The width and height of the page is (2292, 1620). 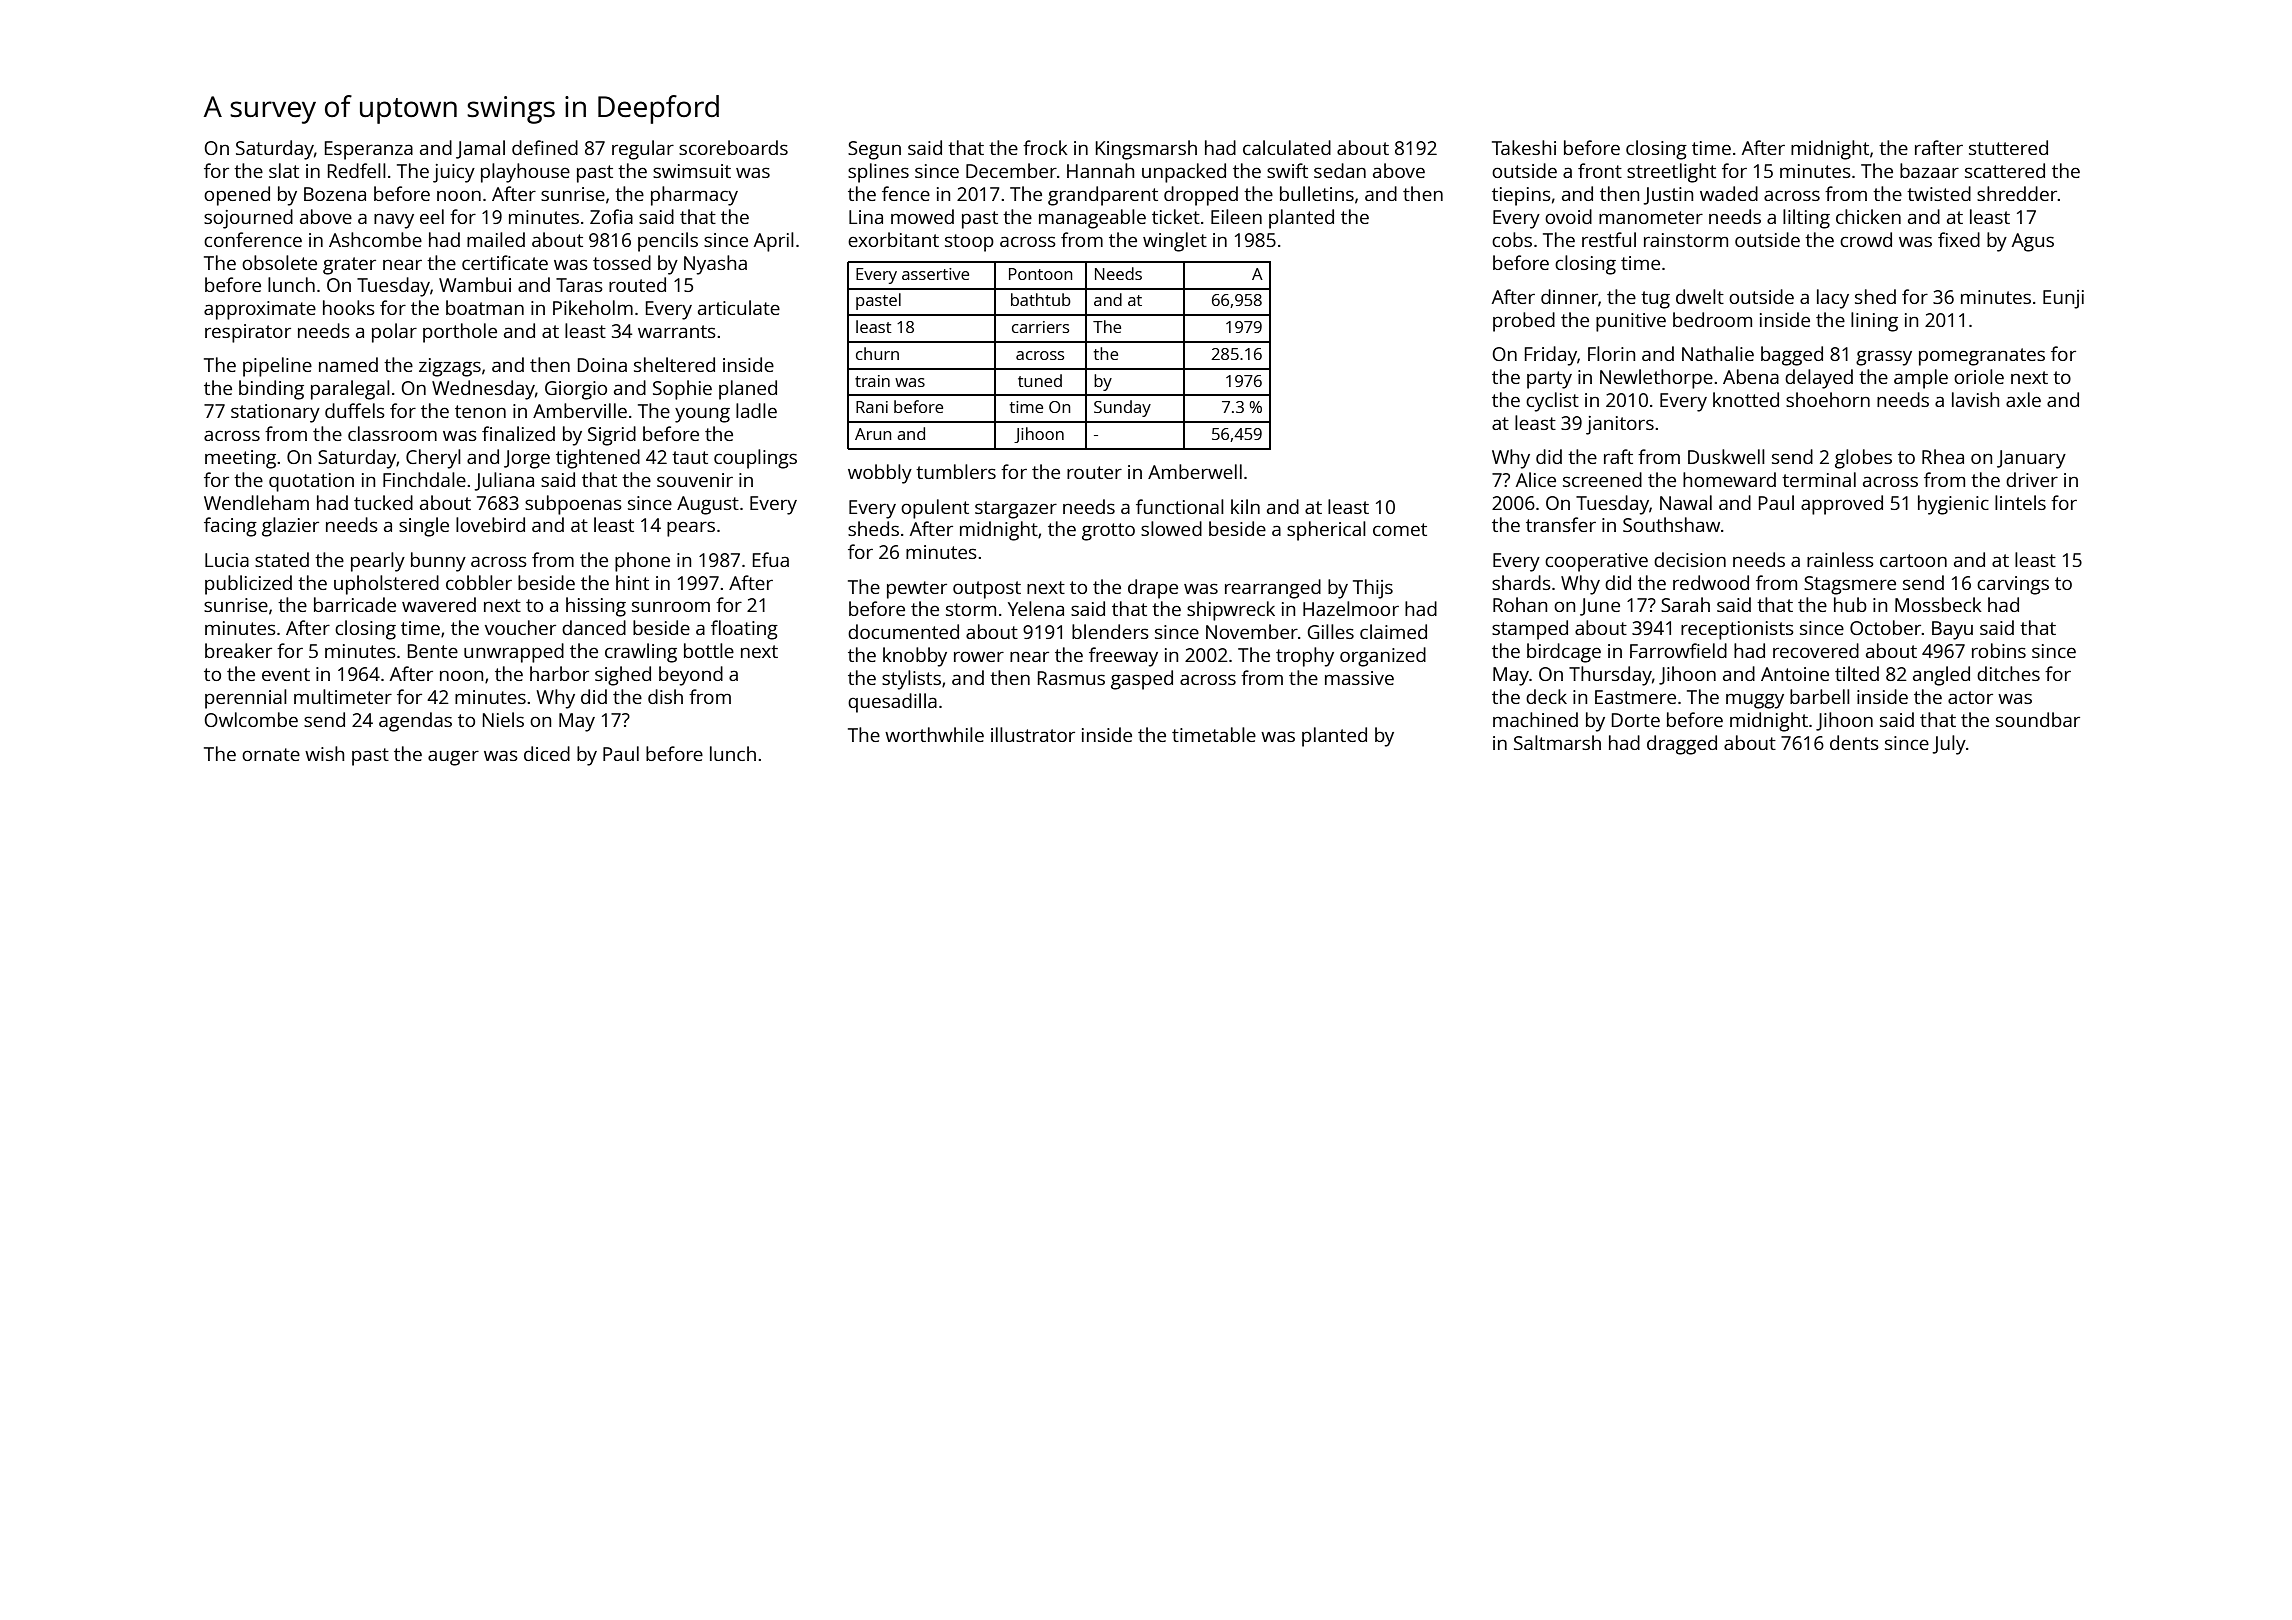 What do you see at coordinates (1359, 678) in the page?
I see `massive` at bounding box center [1359, 678].
